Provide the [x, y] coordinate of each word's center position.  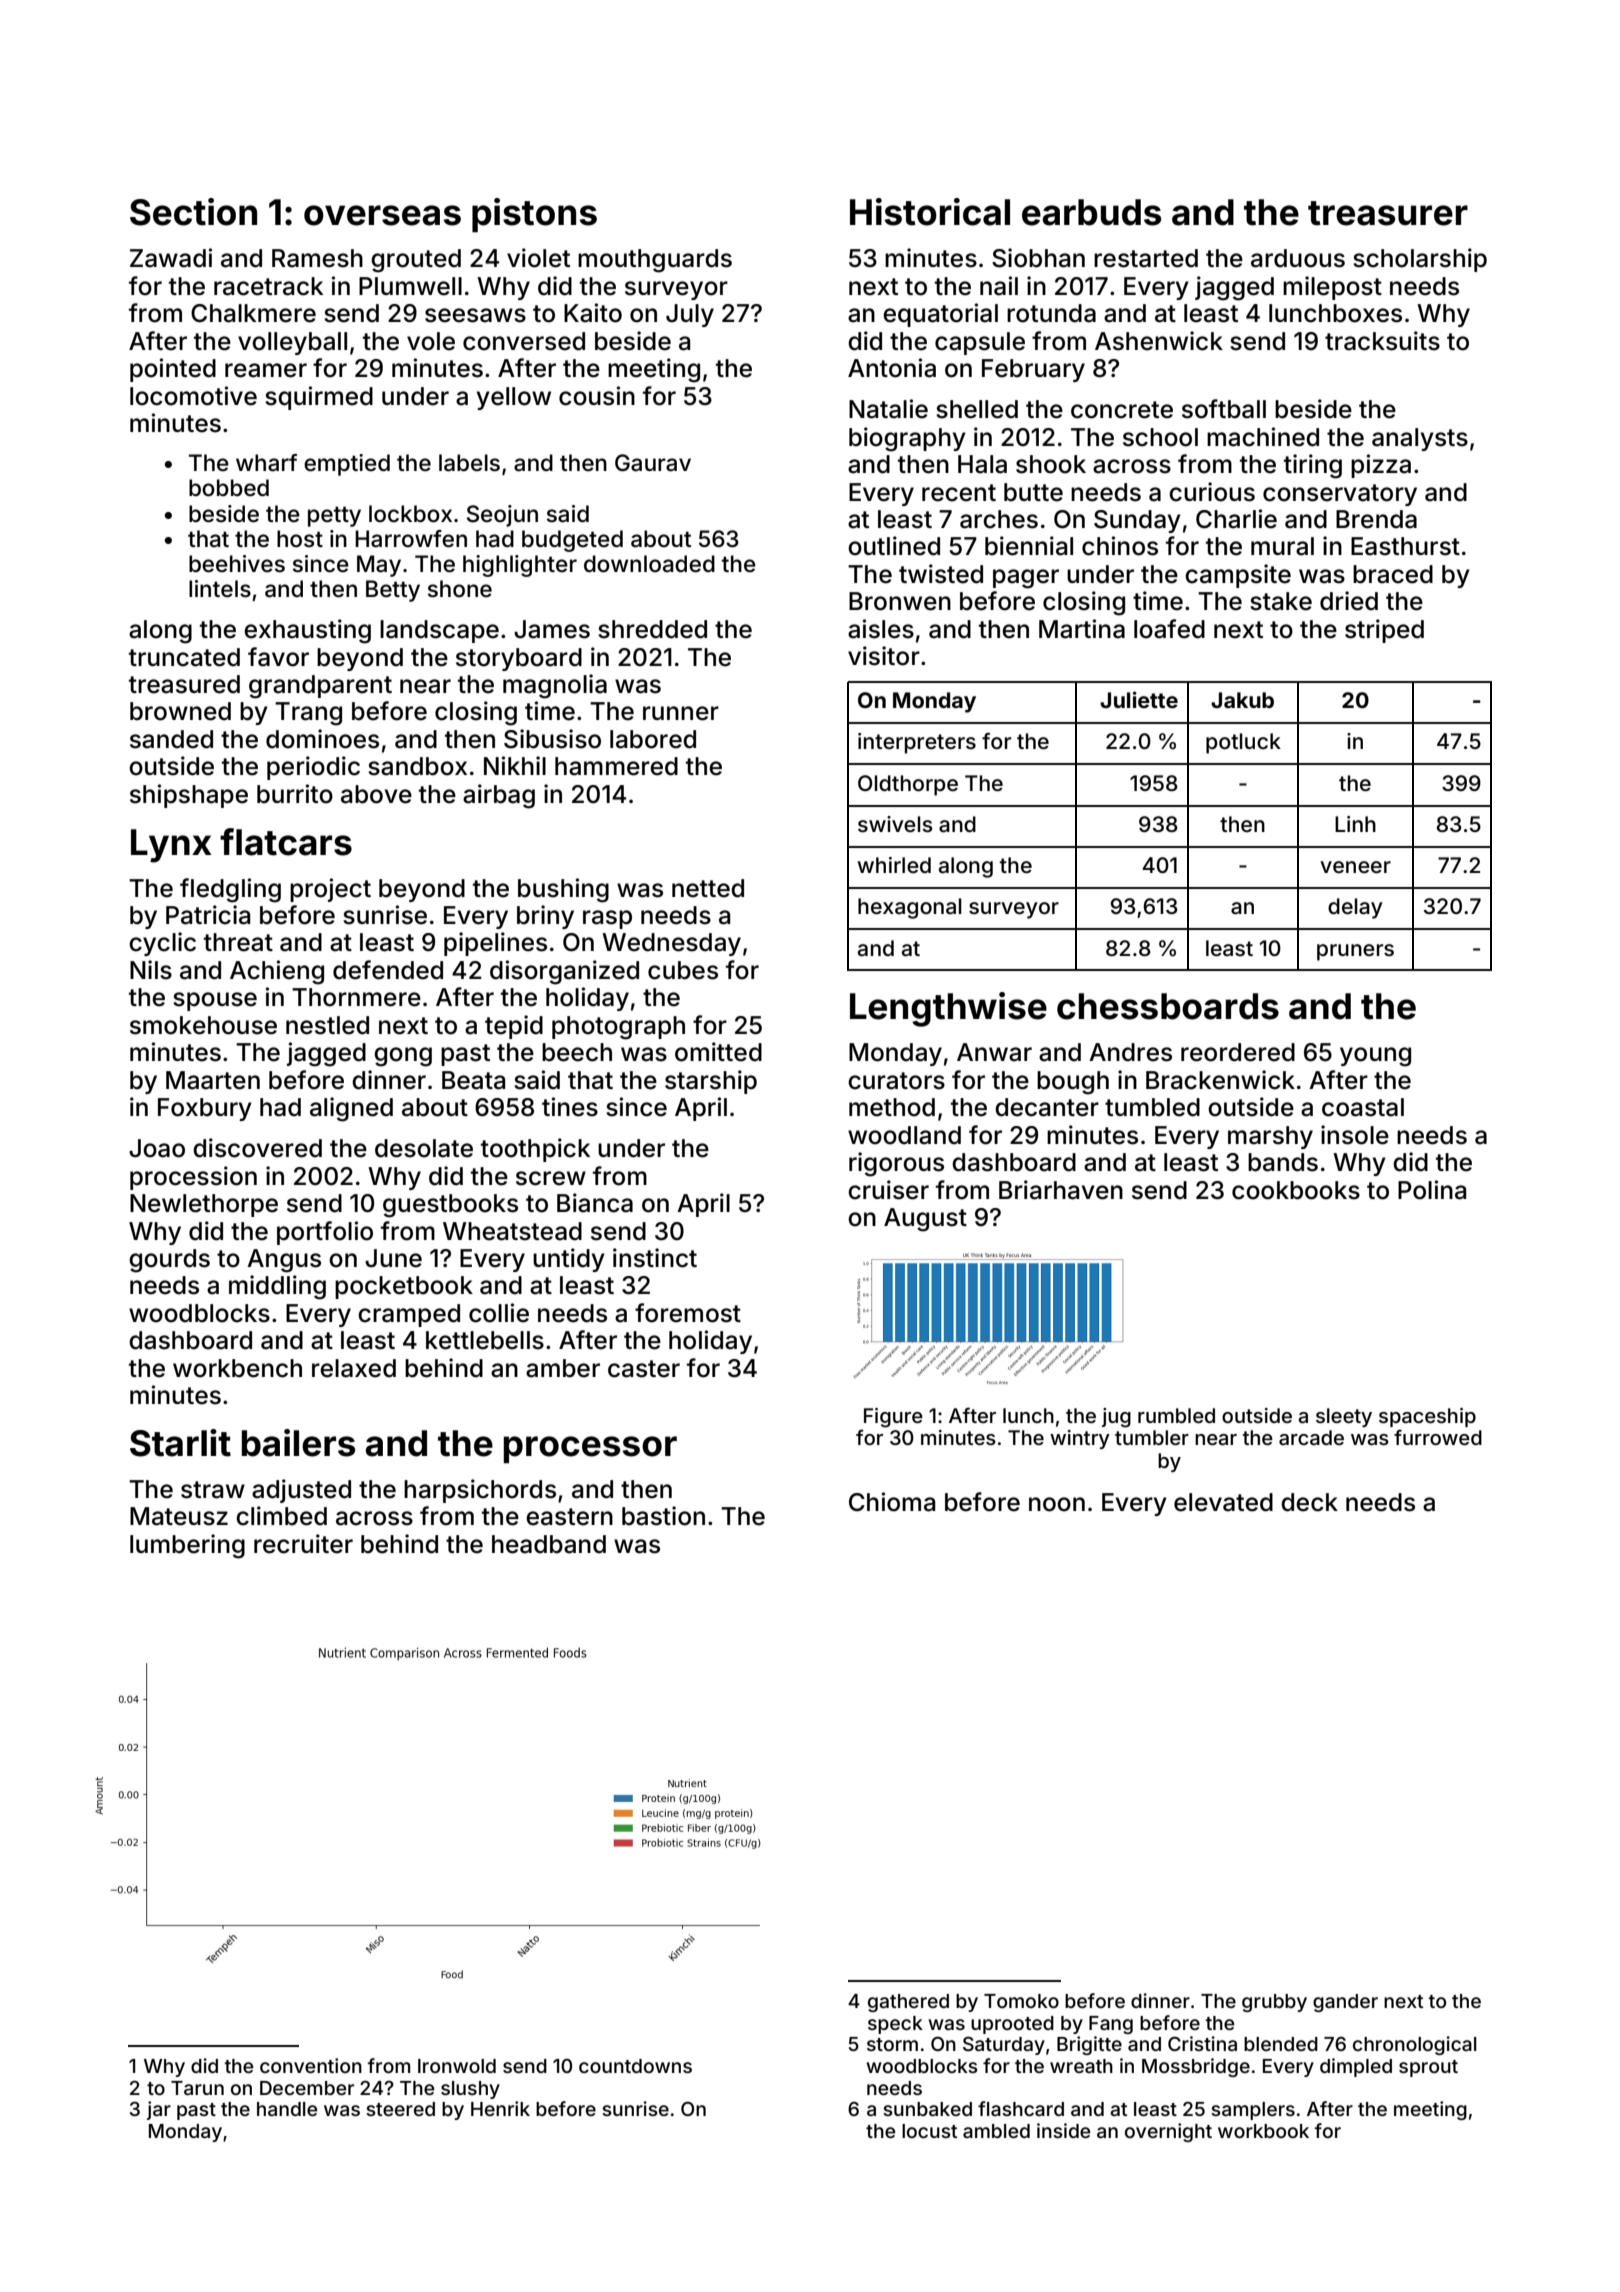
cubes [683, 970]
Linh [1355, 824]
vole [431, 341]
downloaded [649, 564]
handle [287, 2109]
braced [1393, 574]
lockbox [410, 514]
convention [311, 2065]
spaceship [1427, 1417]
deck [1309, 1502]
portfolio [325, 1233]
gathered [908, 2003]
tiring [1313, 466]
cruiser [888, 1190]
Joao [157, 1148]
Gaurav [653, 463]
